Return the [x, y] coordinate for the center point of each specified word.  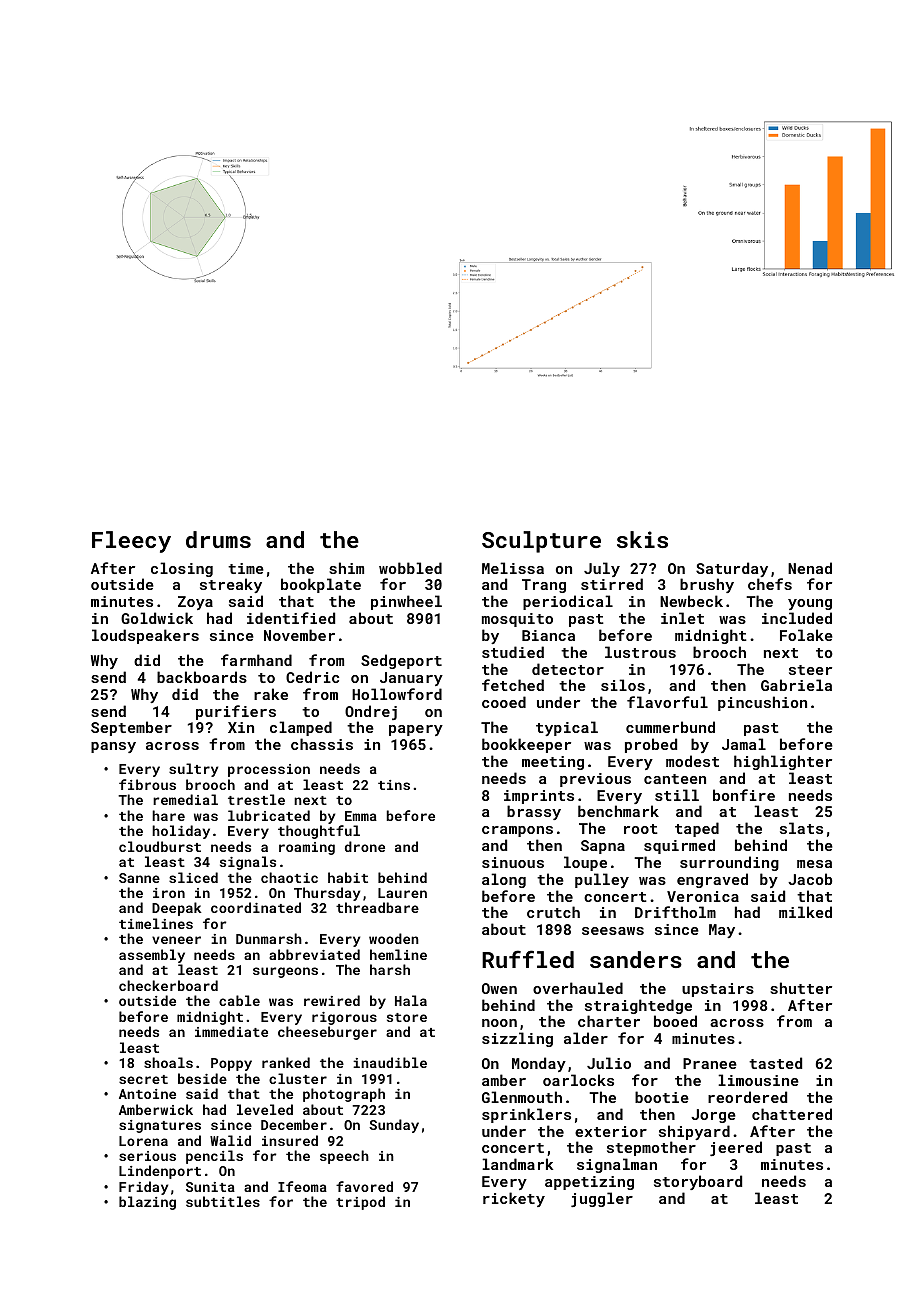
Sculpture [541, 542]
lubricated [269, 815]
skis [642, 539]
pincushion [762, 703]
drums [218, 539]
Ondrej [371, 712]
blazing [147, 1203]
